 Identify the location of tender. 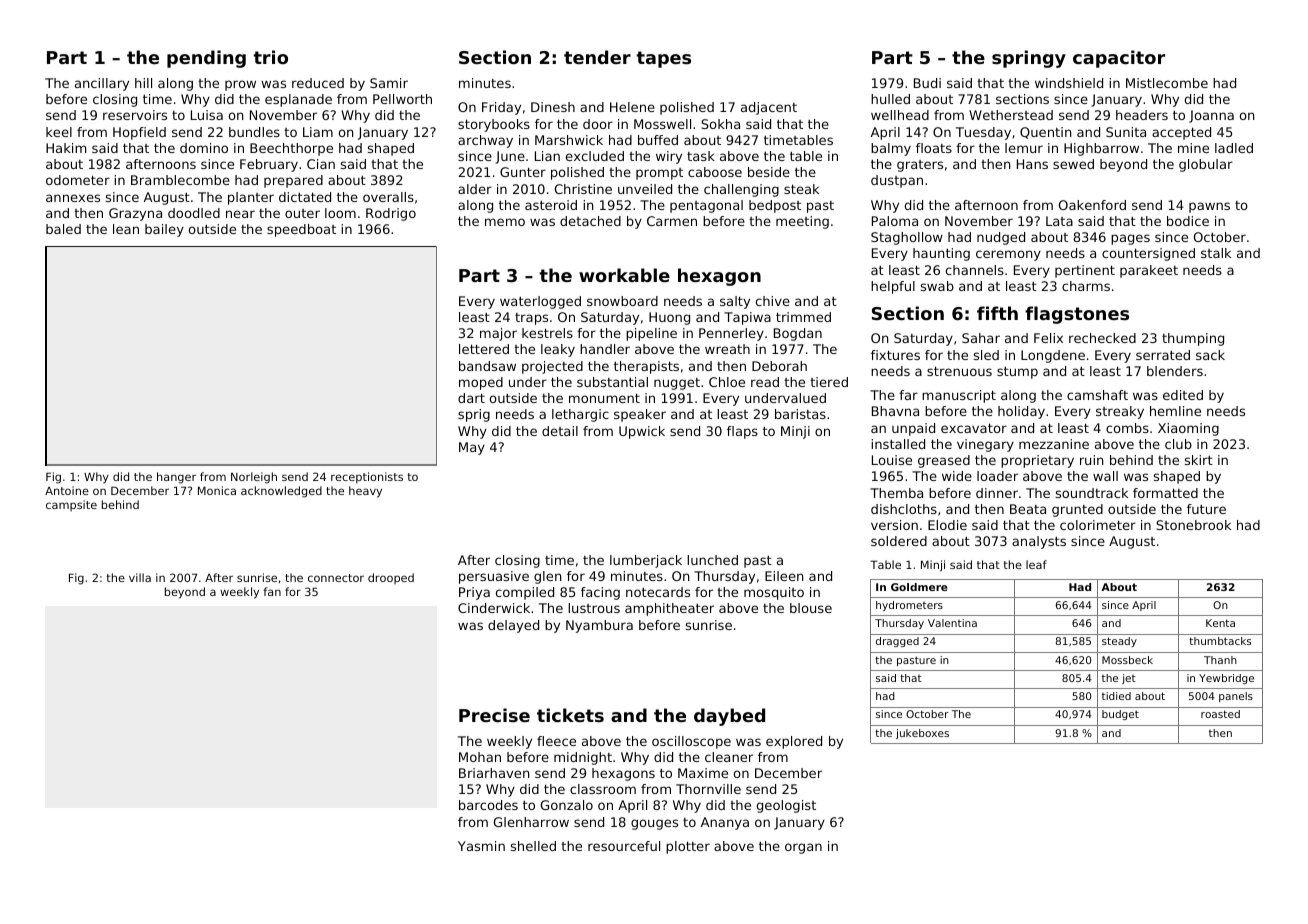
(597, 57).
